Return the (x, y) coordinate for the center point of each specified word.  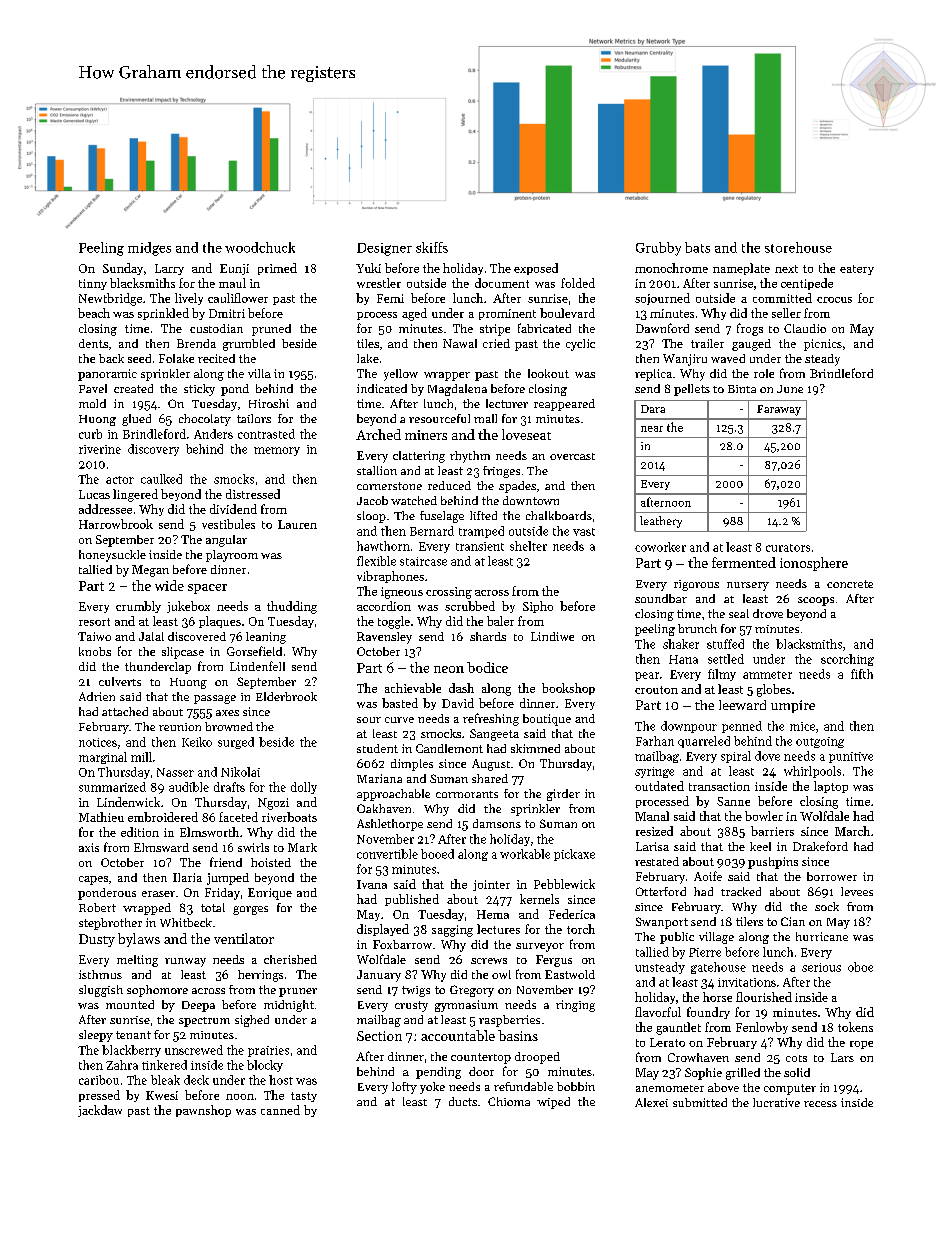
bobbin (576, 1086)
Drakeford (820, 846)
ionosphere (814, 564)
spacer (207, 589)
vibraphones (390, 577)
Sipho (538, 607)
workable (525, 854)
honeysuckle (112, 556)
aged (414, 314)
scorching (847, 660)
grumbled (249, 345)
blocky (265, 1066)
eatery (857, 270)
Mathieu (101, 817)
